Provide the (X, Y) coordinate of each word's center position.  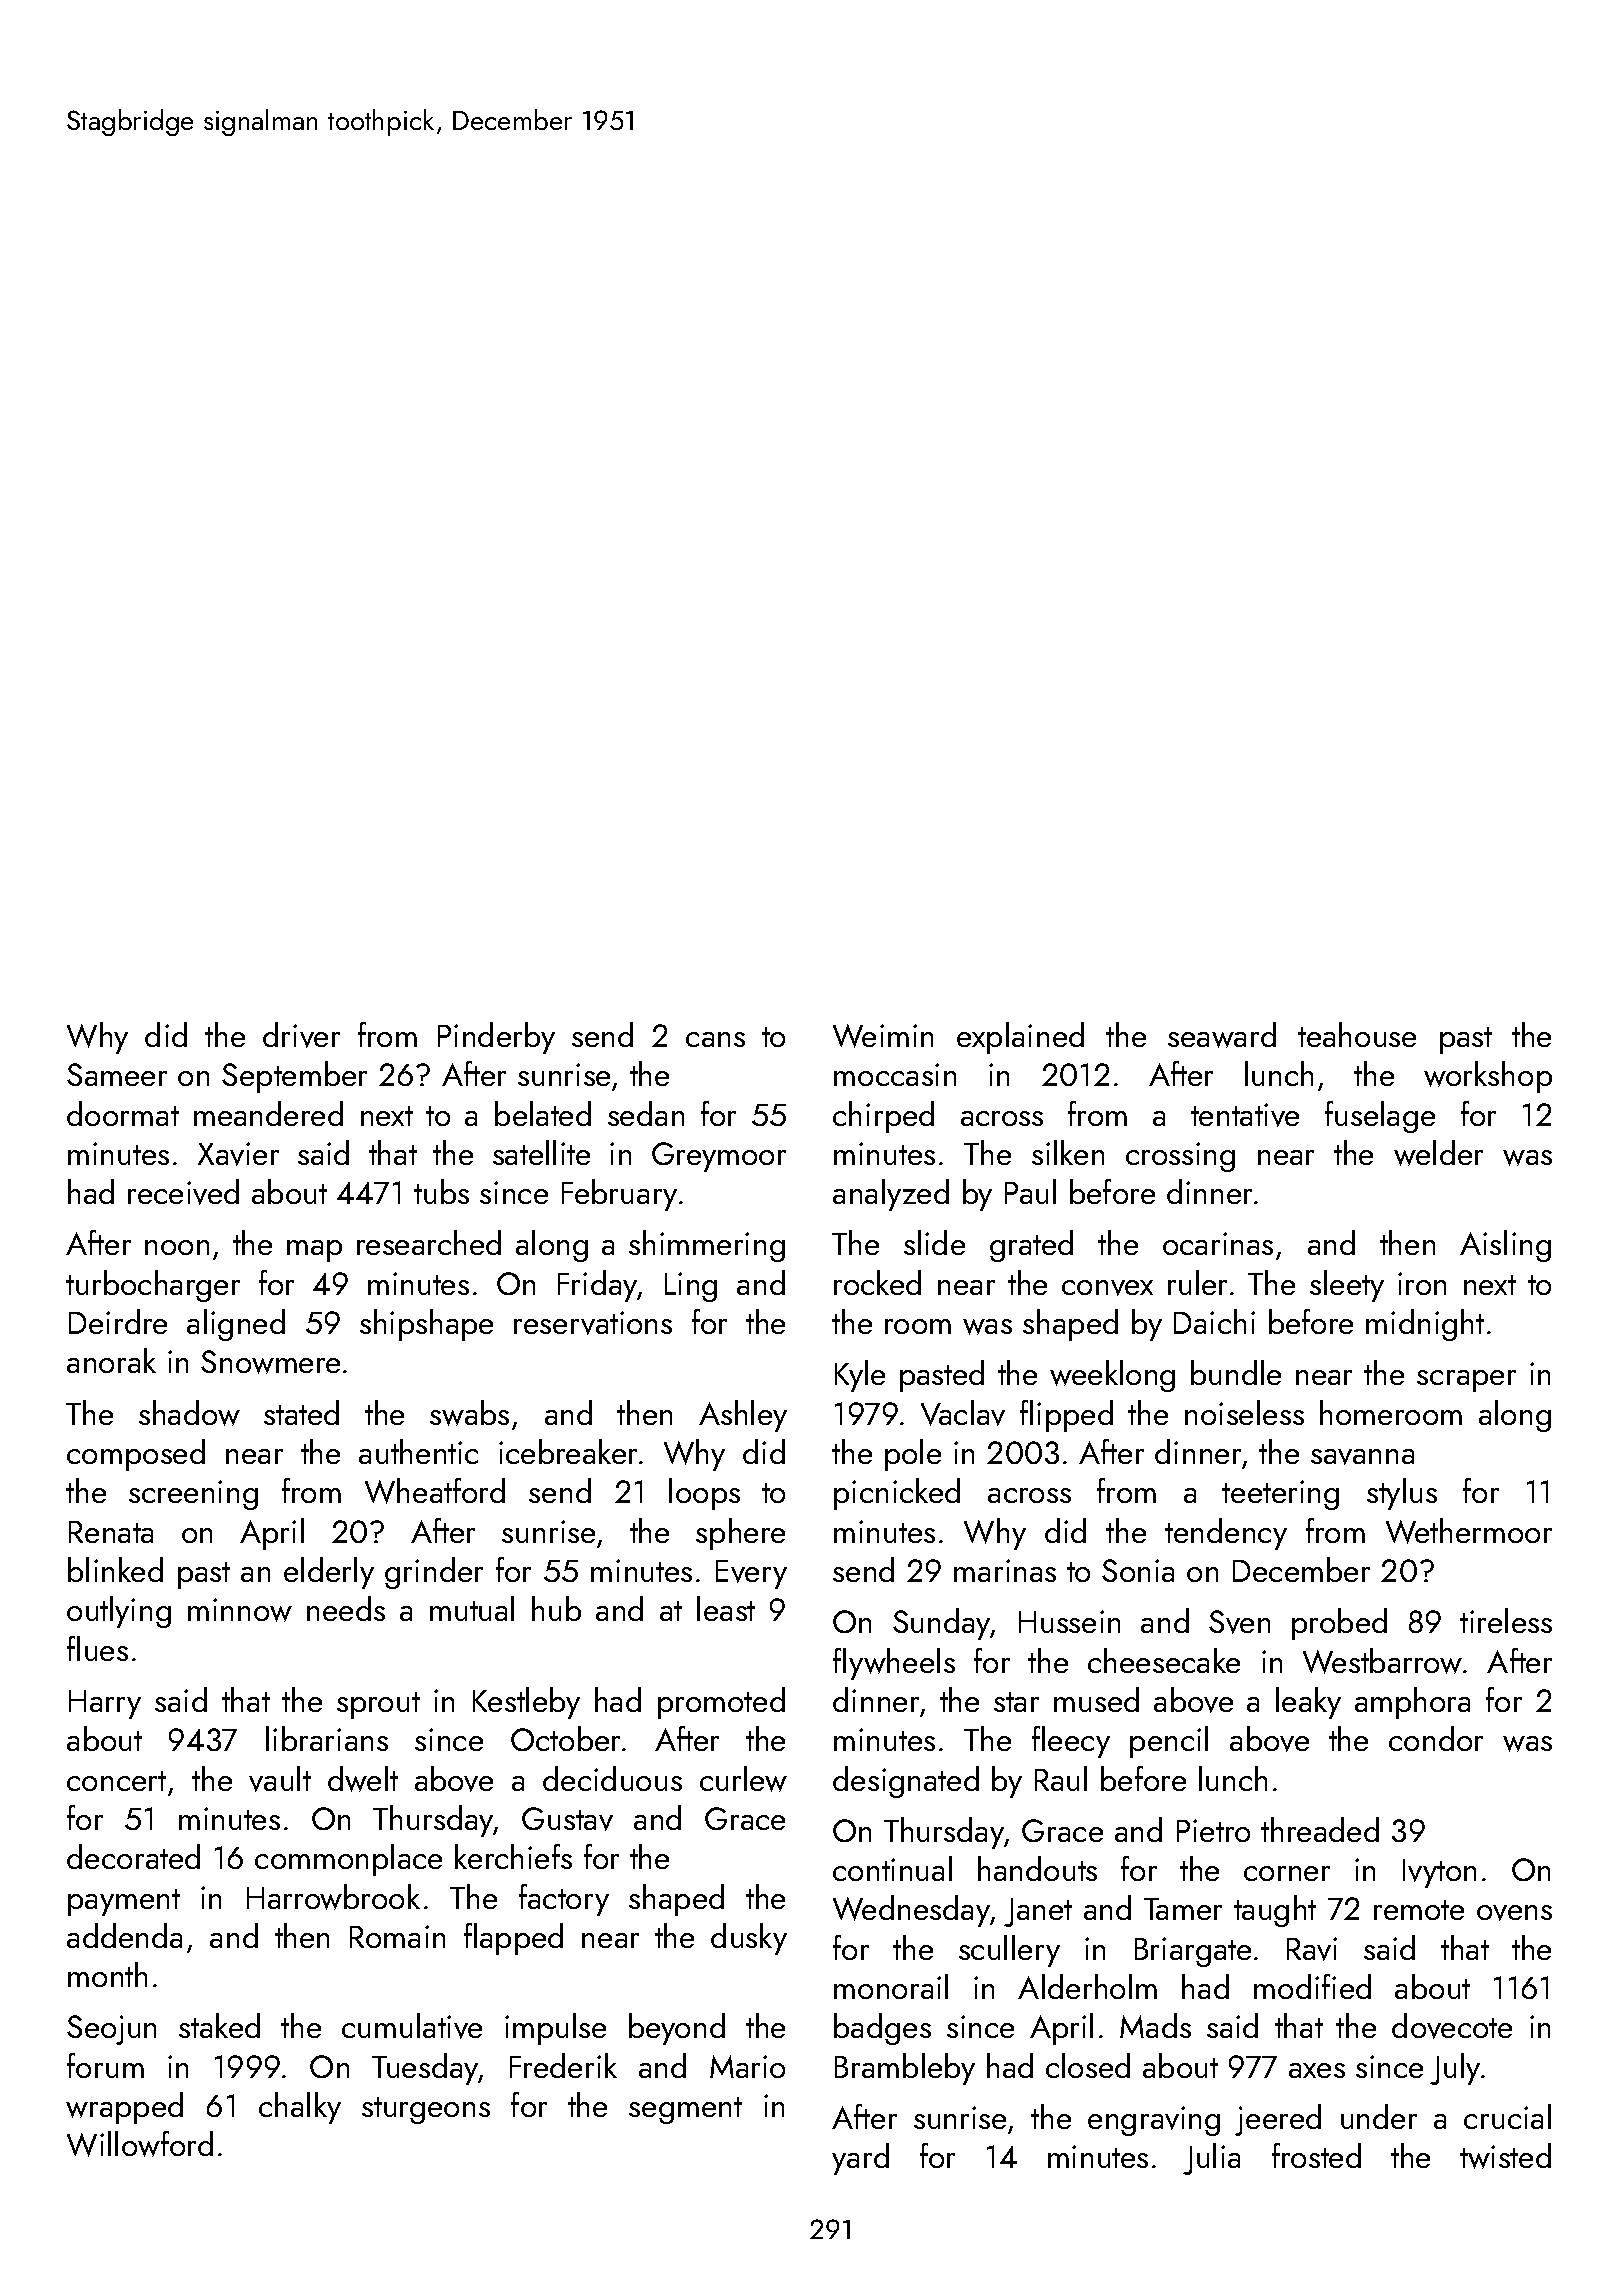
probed (1339, 1624)
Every (751, 1574)
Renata (111, 1532)
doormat (123, 1113)
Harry (105, 1704)
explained (1020, 1038)
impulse (555, 2029)
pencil (1169, 1742)
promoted (721, 1703)
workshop (1488, 1077)
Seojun (111, 2030)
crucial (1507, 2116)
